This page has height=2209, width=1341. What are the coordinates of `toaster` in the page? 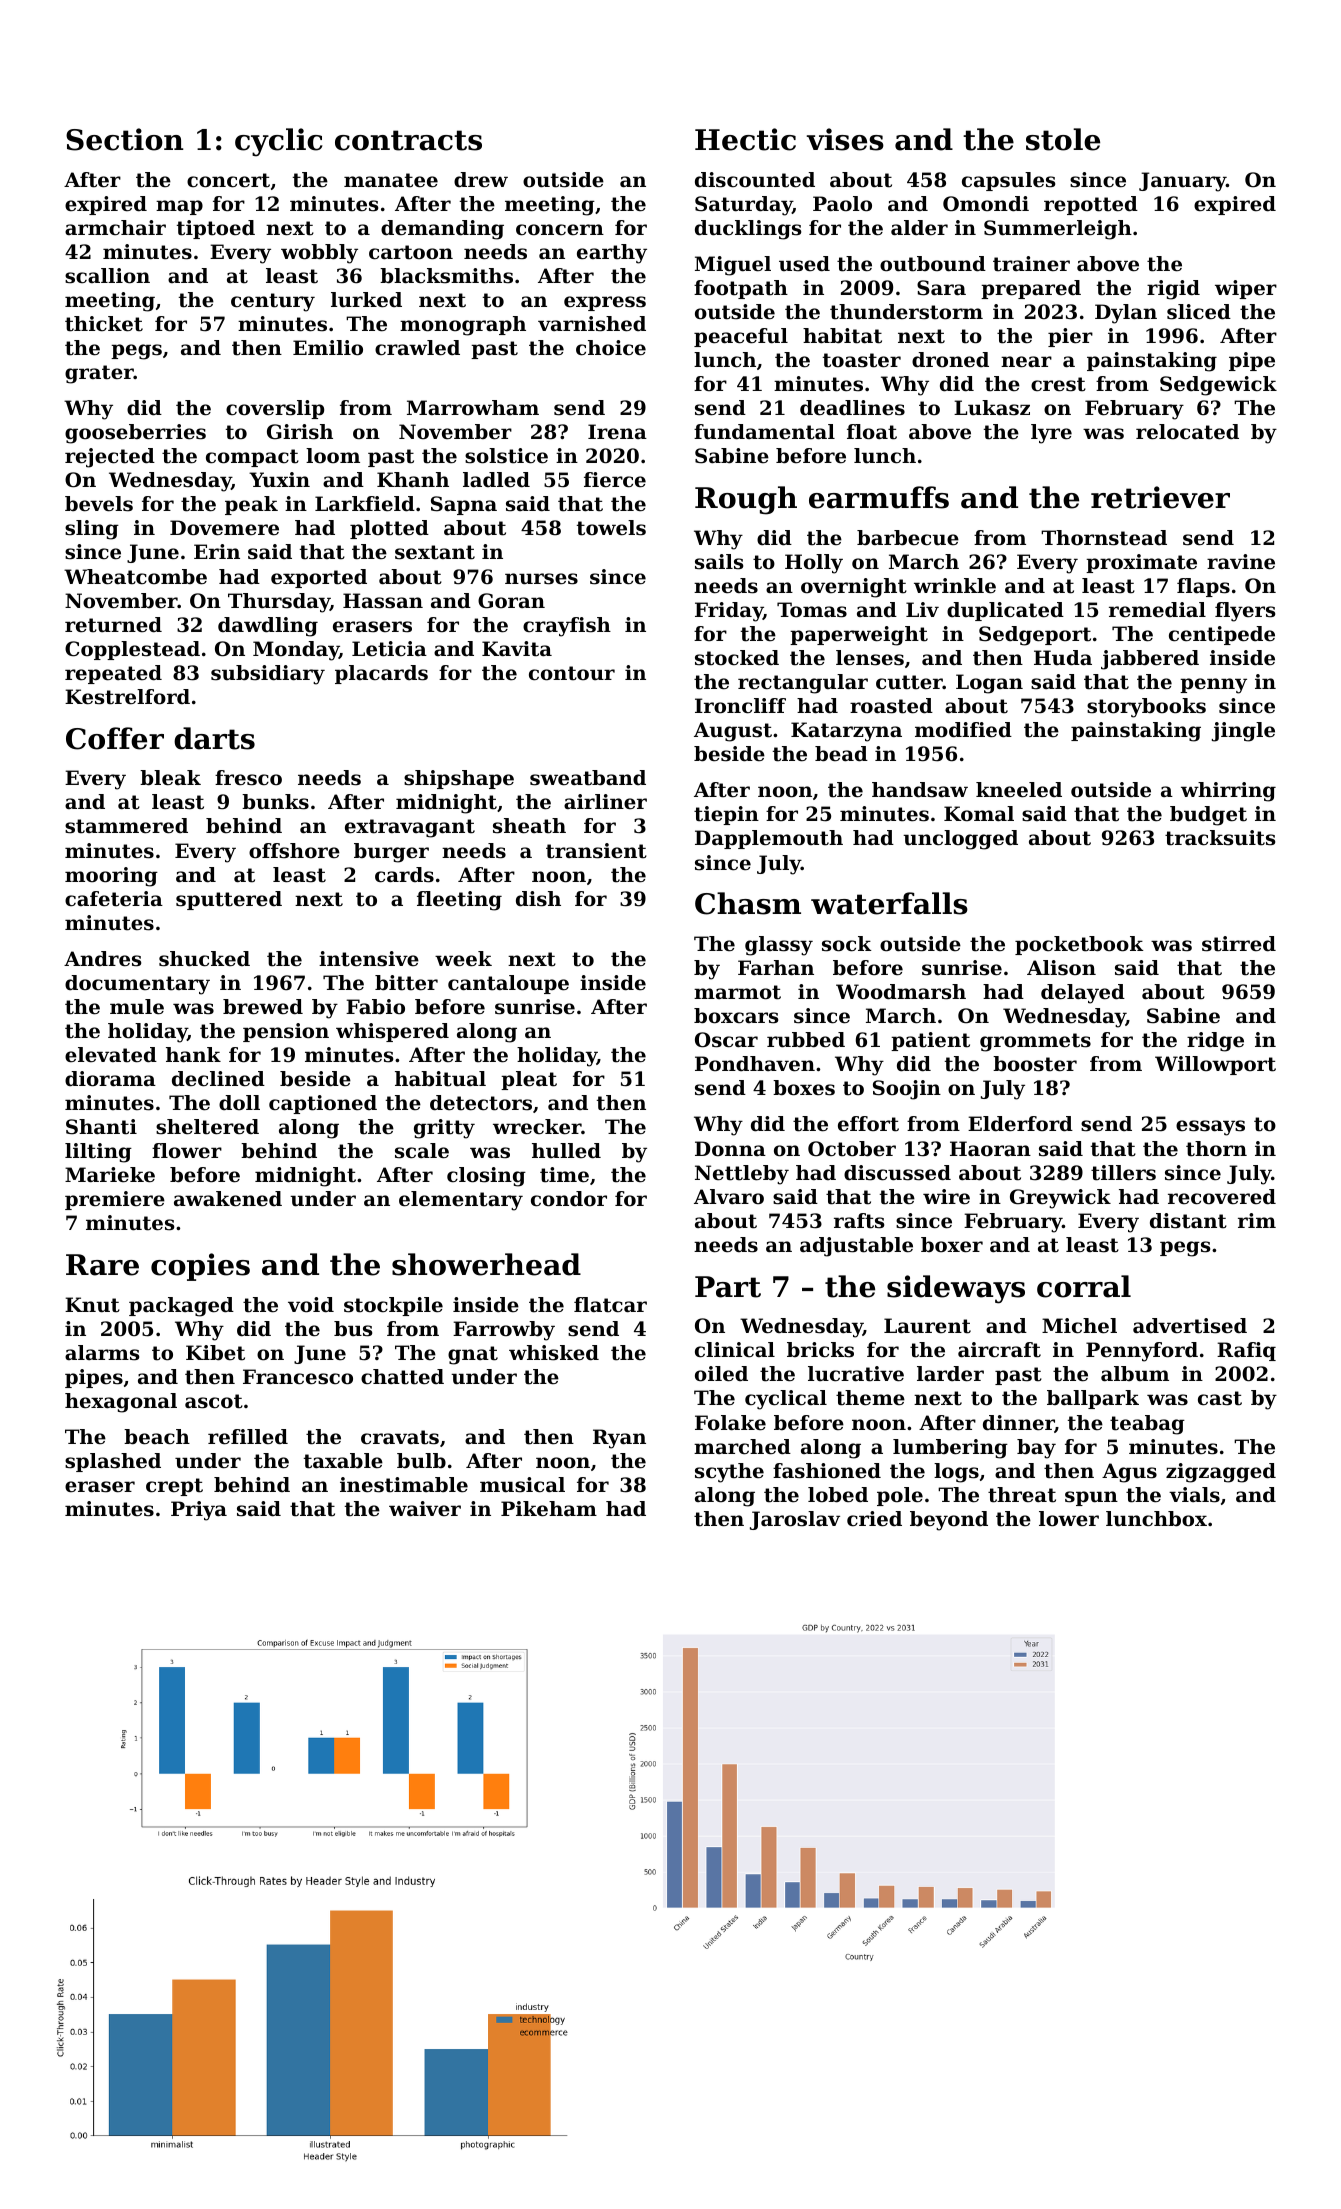 It's located at (862, 360).
